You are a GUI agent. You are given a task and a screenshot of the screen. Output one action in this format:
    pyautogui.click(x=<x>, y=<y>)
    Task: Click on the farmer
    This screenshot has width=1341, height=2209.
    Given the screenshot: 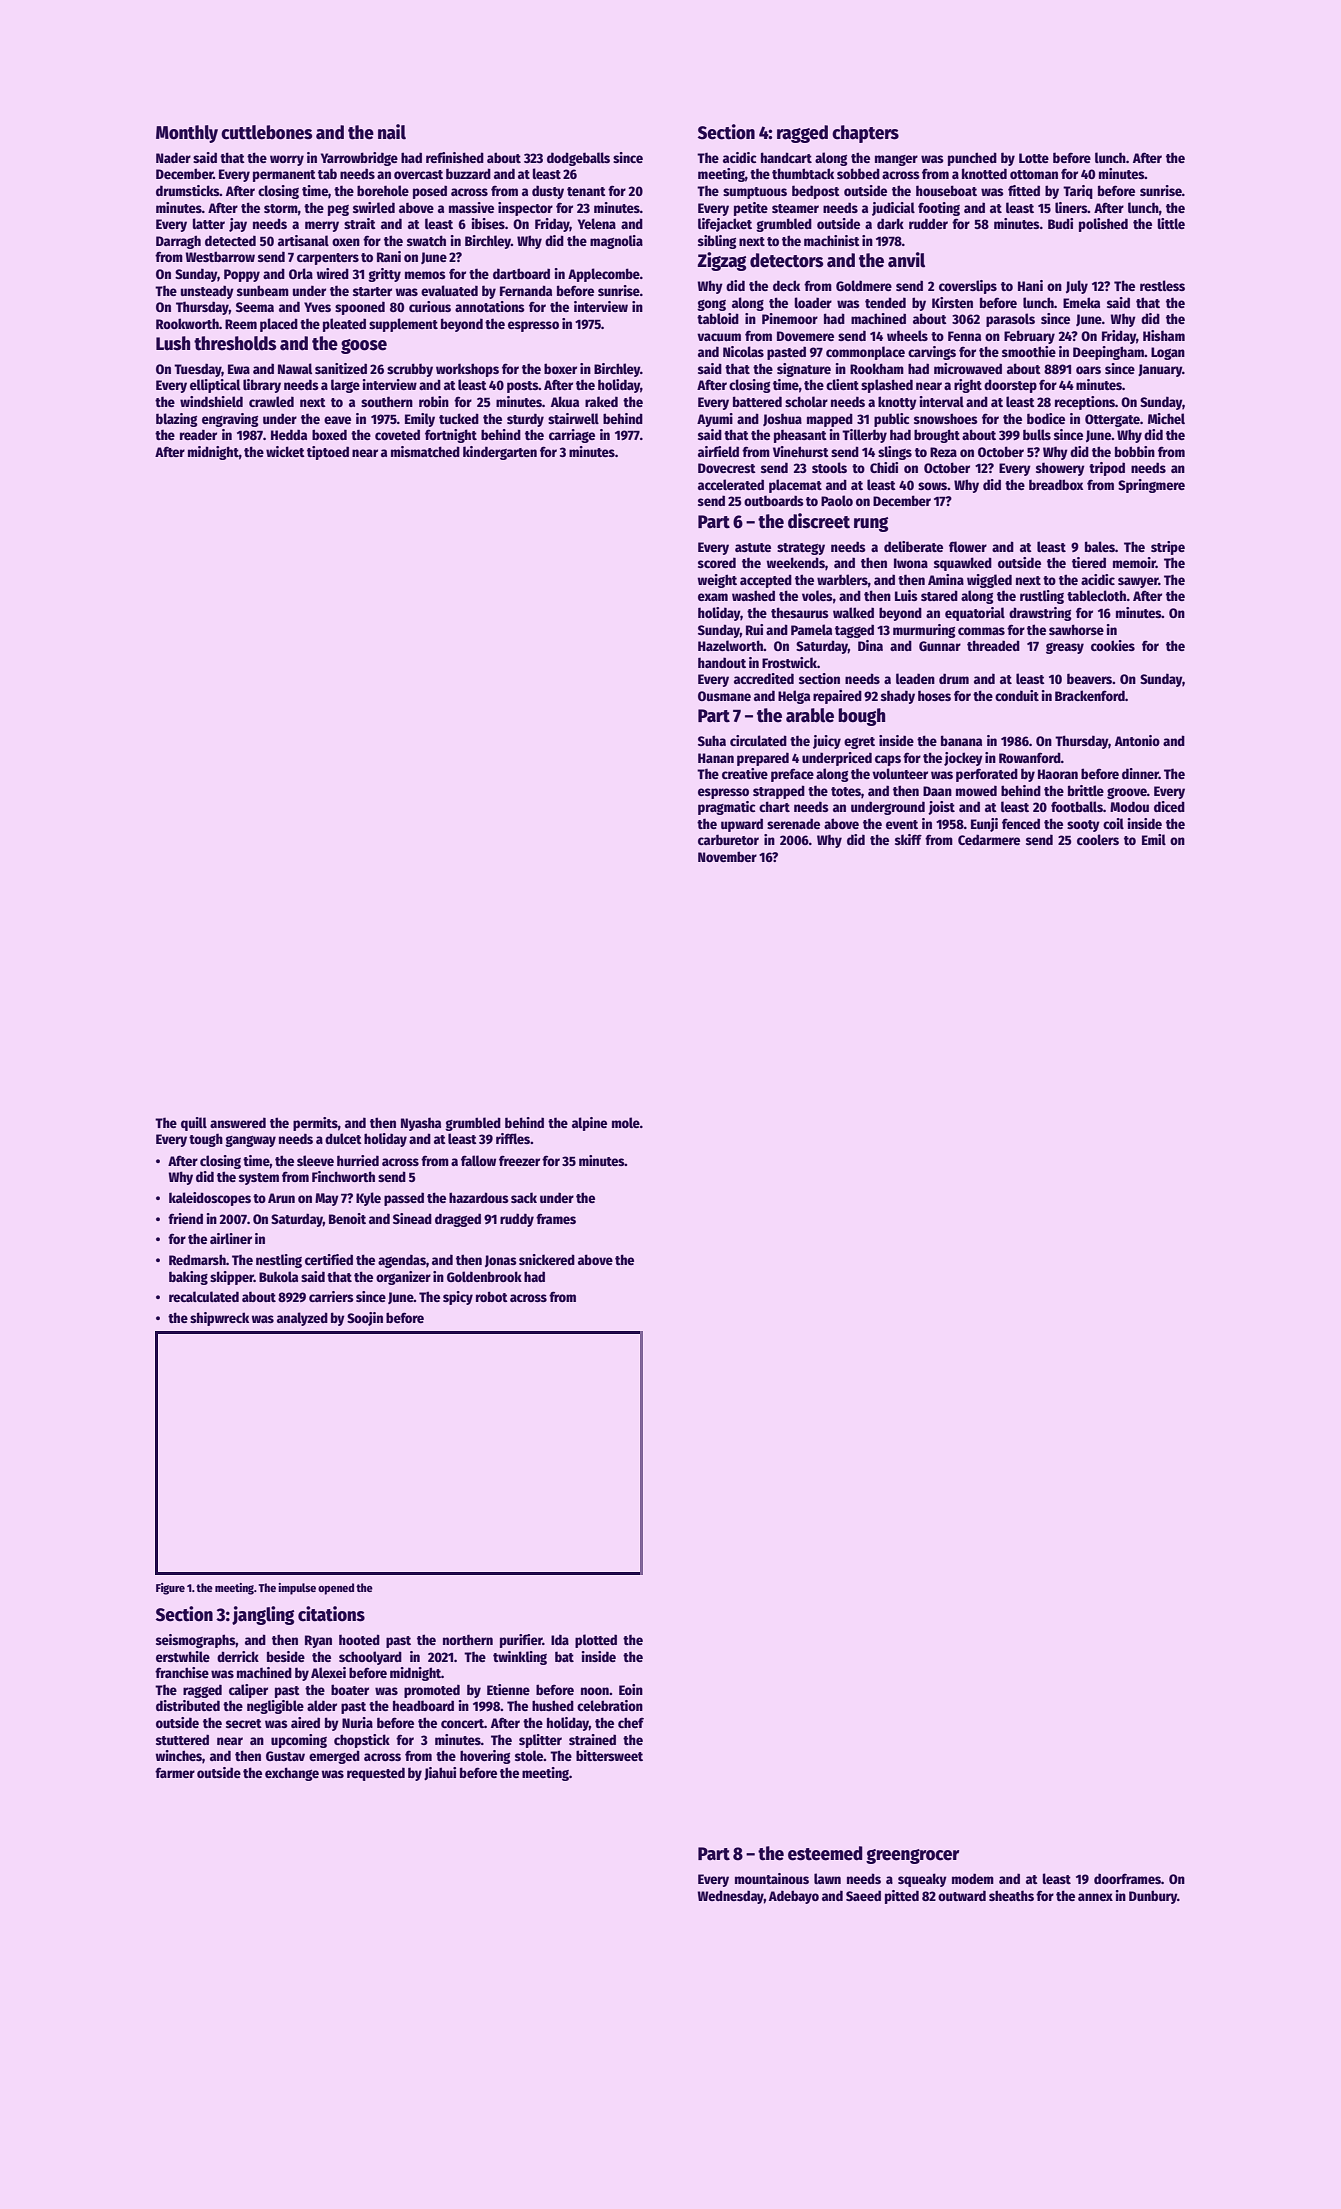 What is the action you would take?
    pyautogui.click(x=175, y=1772)
